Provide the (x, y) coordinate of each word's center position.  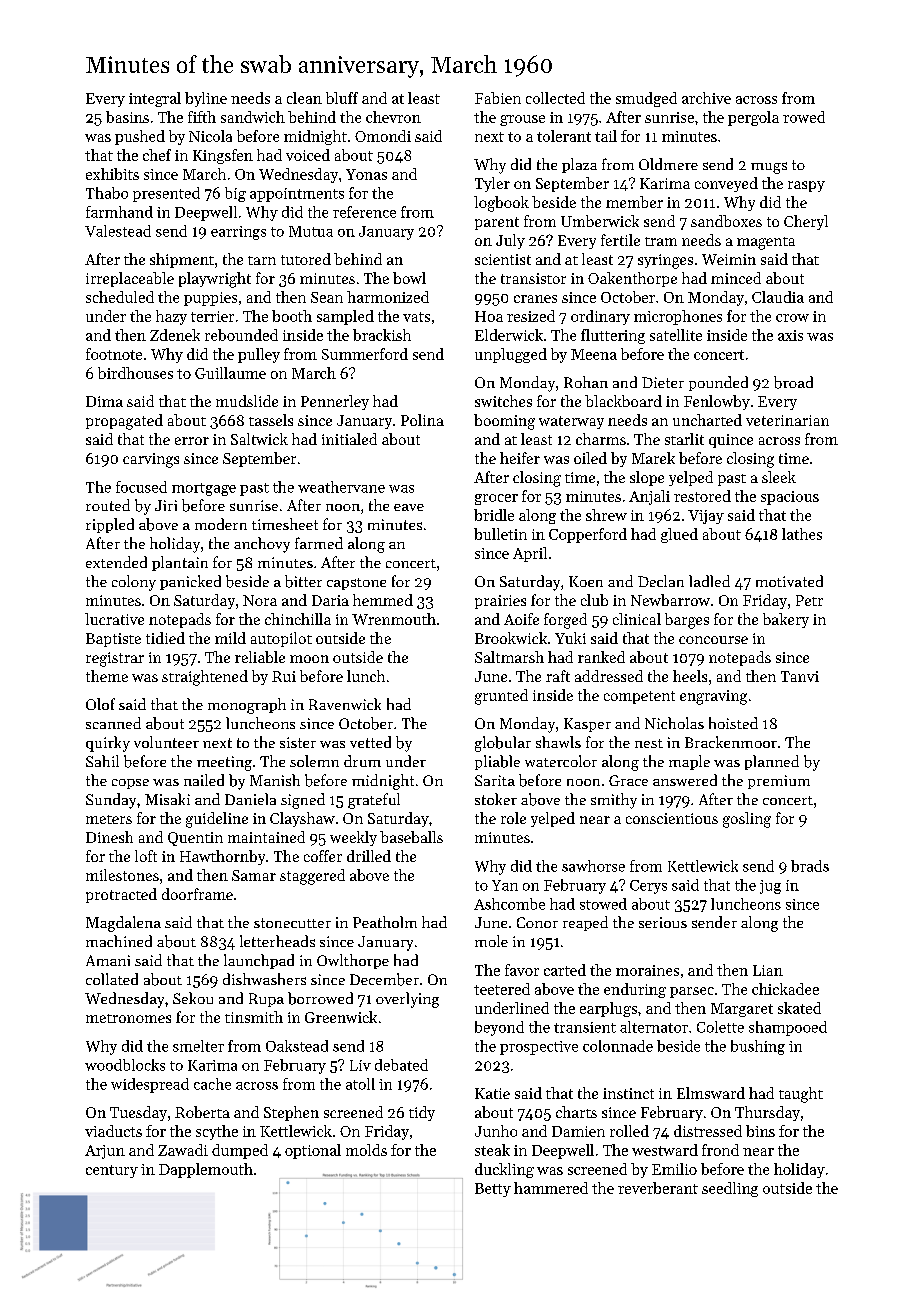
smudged (646, 99)
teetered (502, 989)
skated (799, 1008)
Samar (254, 875)
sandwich (253, 117)
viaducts (113, 1131)
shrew (606, 515)
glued (679, 535)
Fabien (498, 98)
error (192, 441)
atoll (360, 1084)
